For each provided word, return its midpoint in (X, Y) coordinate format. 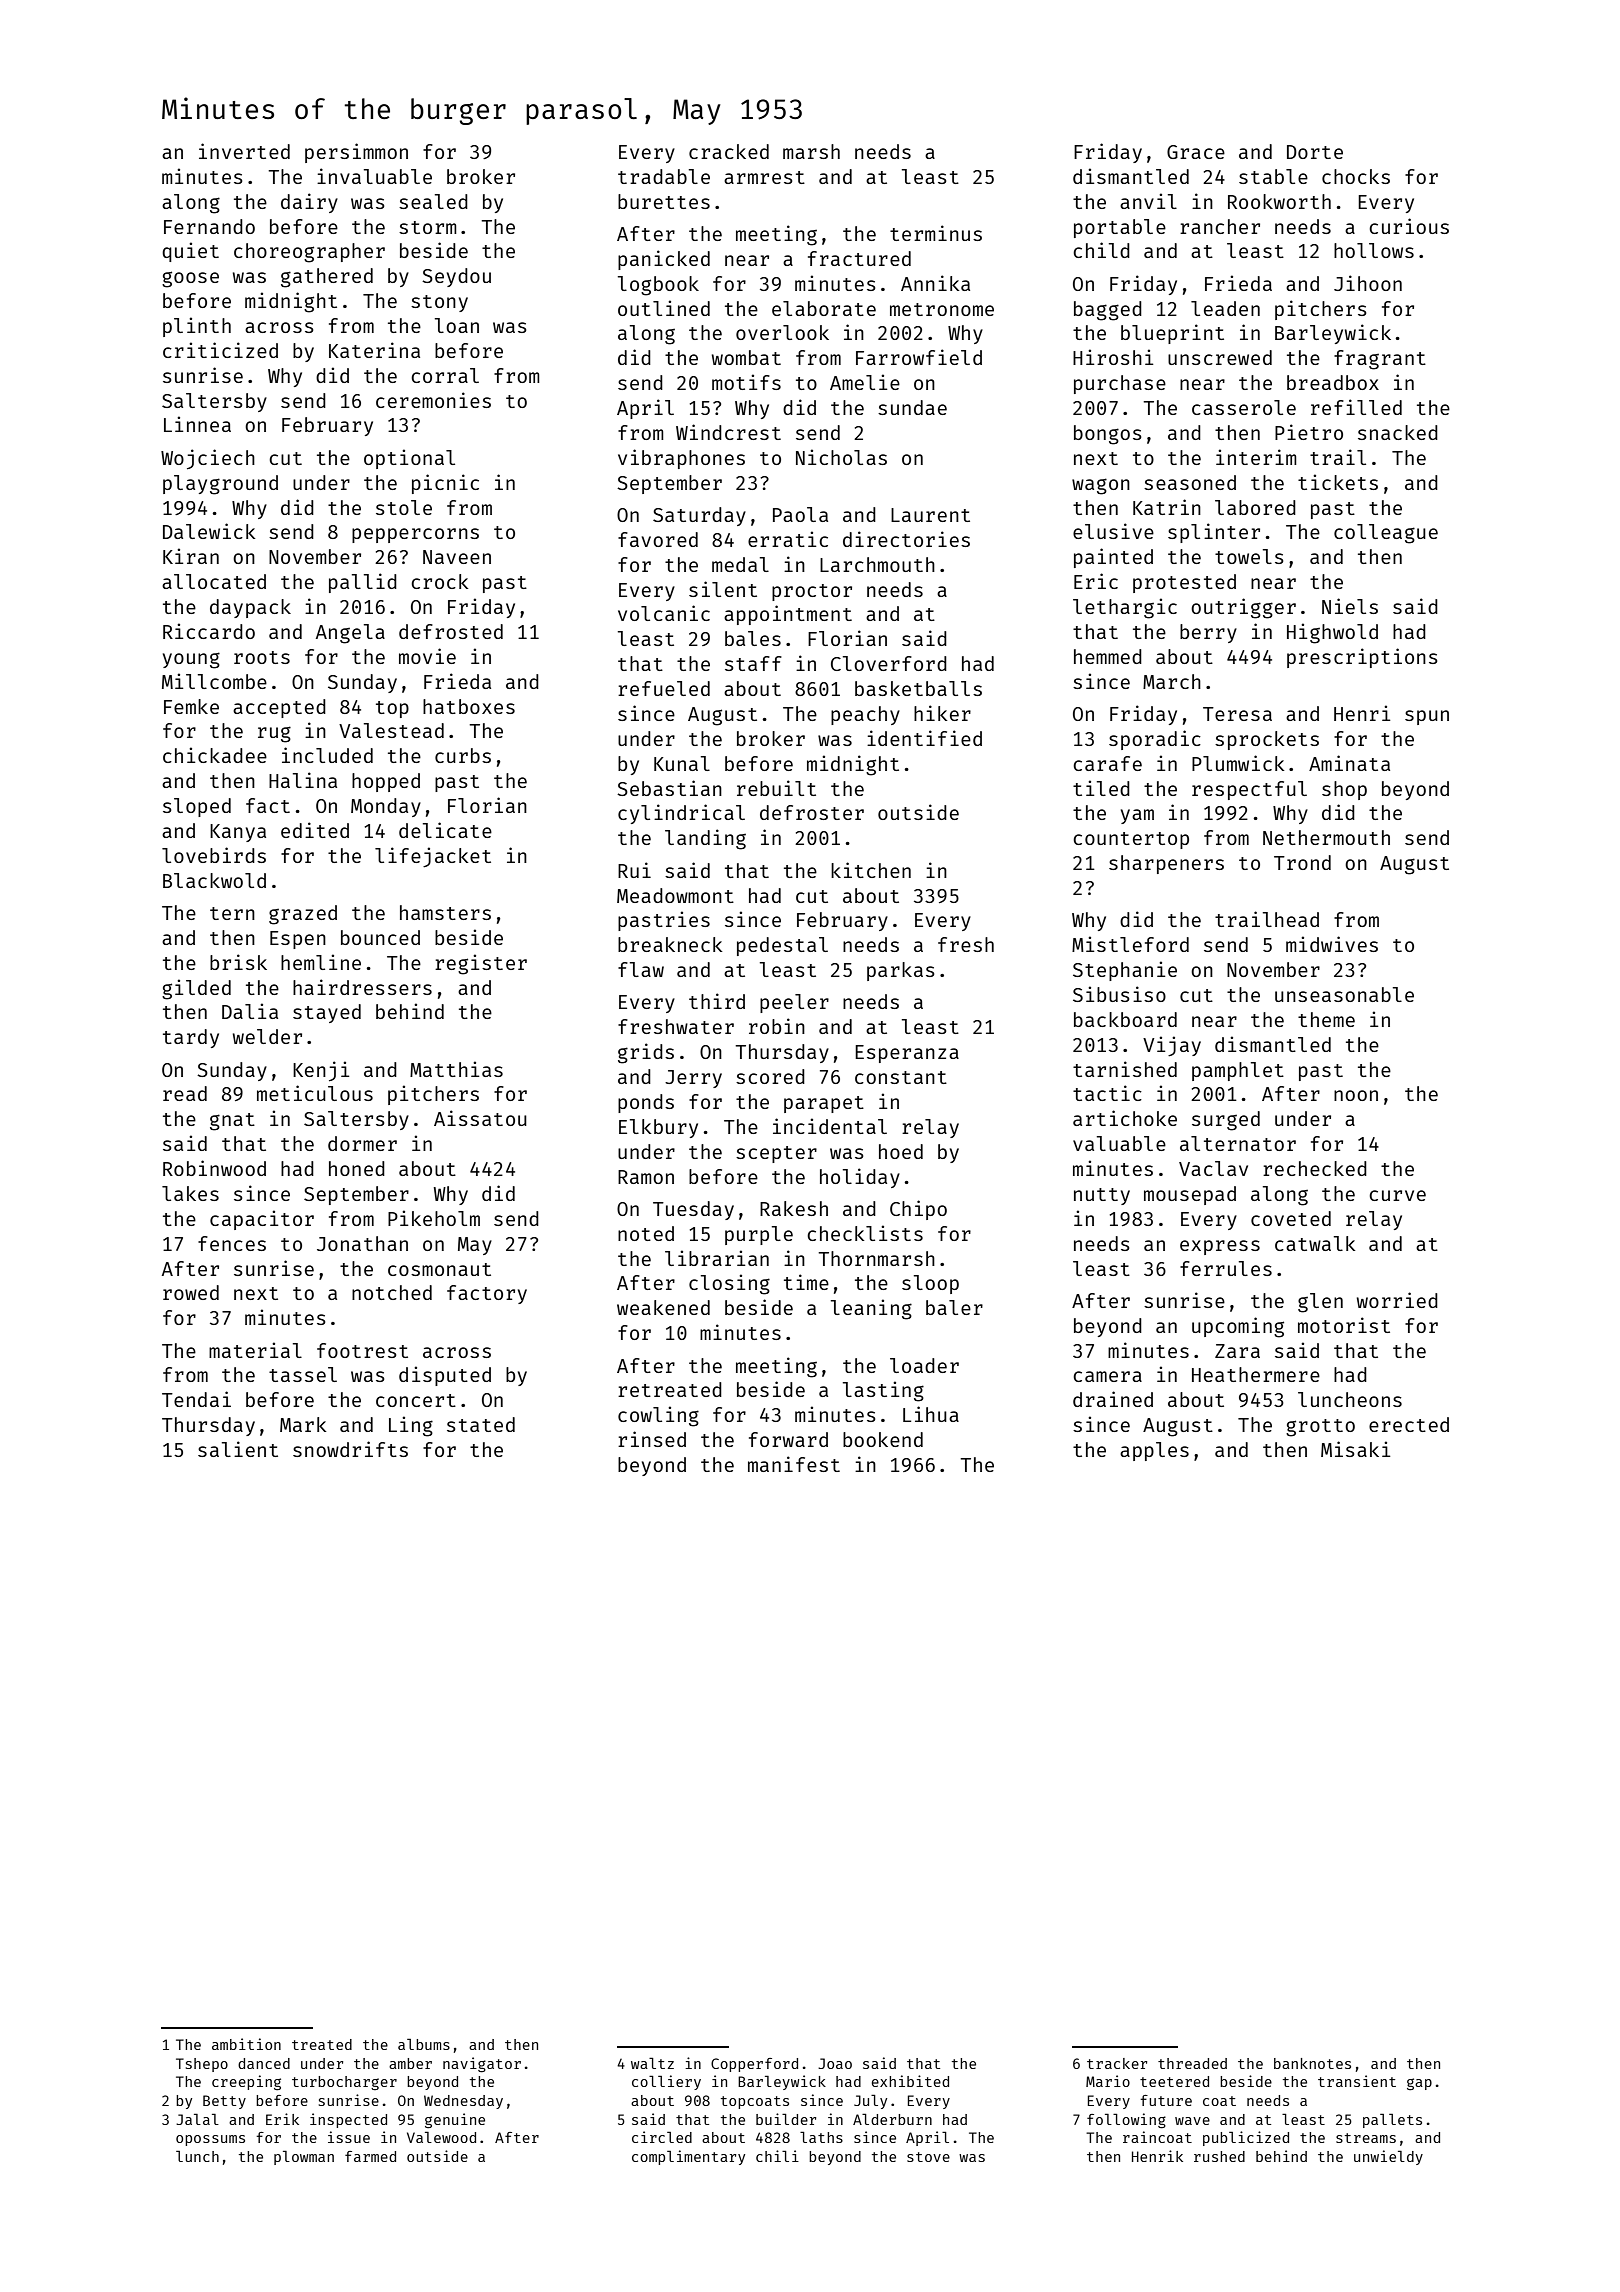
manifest (794, 1464)
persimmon (356, 153)
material (255, 1350)
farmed (370, 2156)
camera (1107, 1376)
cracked (729, 151)
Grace (1196, 152)
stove (928, 2157)
